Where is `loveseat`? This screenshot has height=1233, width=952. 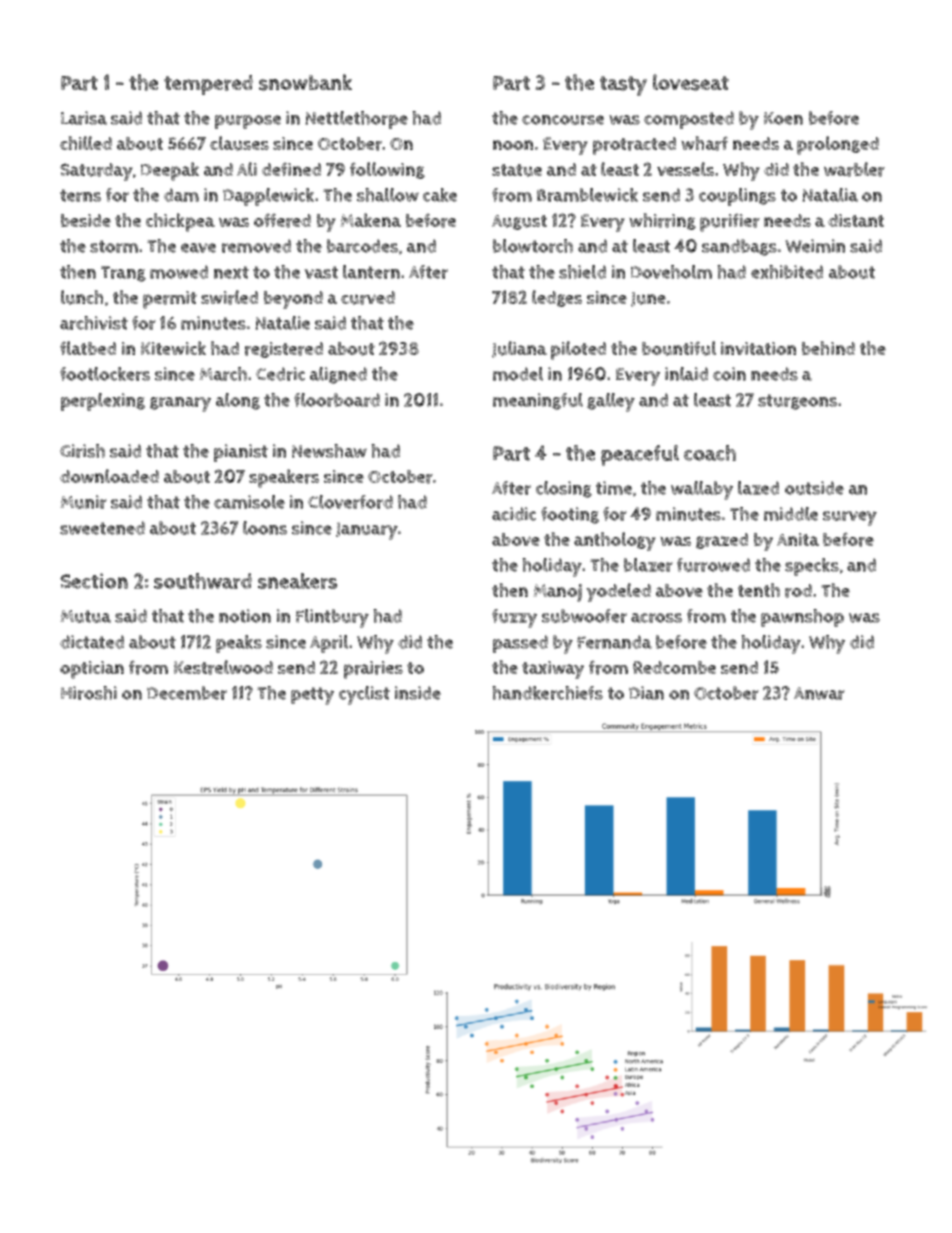
loveseat is located at coordinates (691, 82).
